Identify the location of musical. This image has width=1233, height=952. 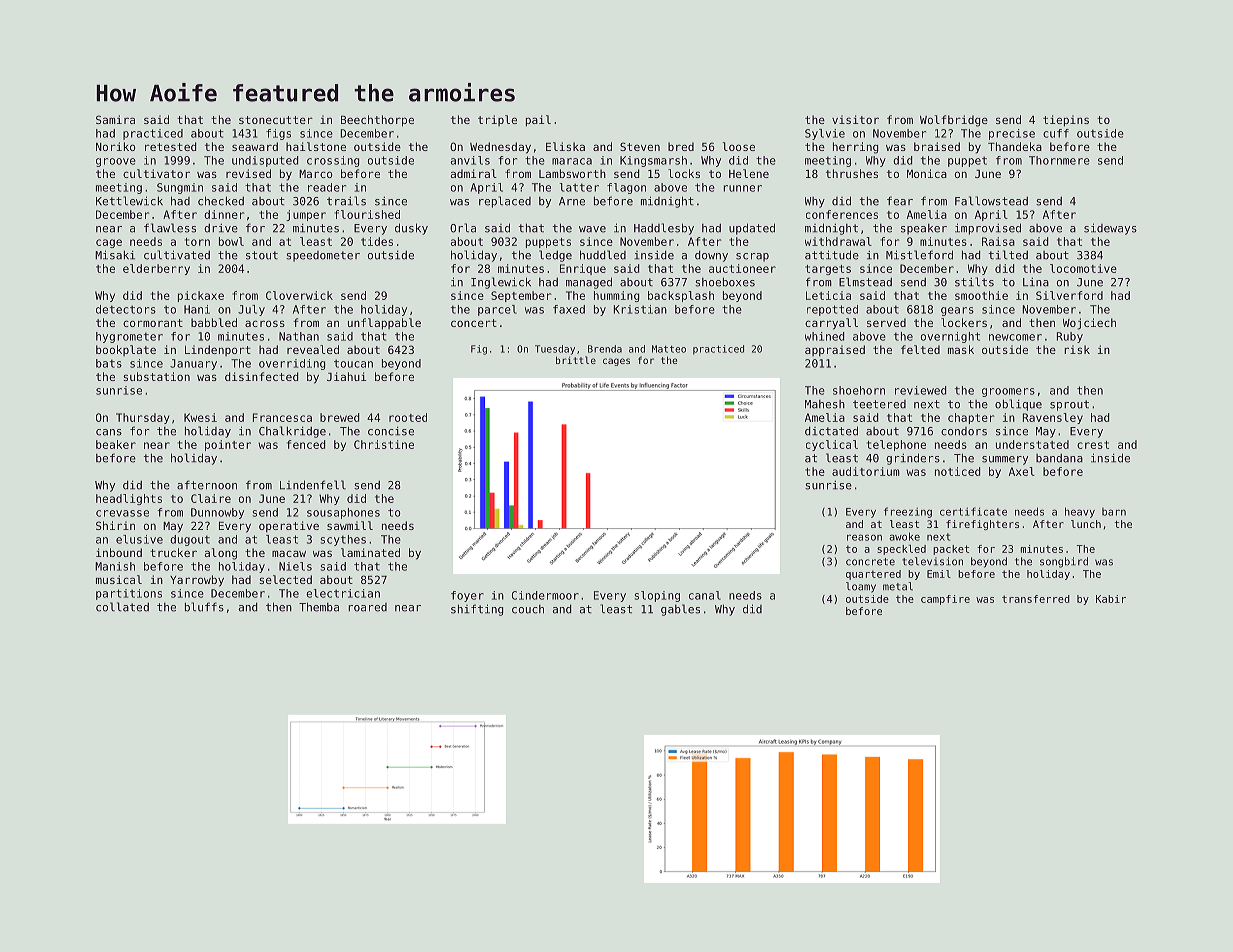
(119, 579).
